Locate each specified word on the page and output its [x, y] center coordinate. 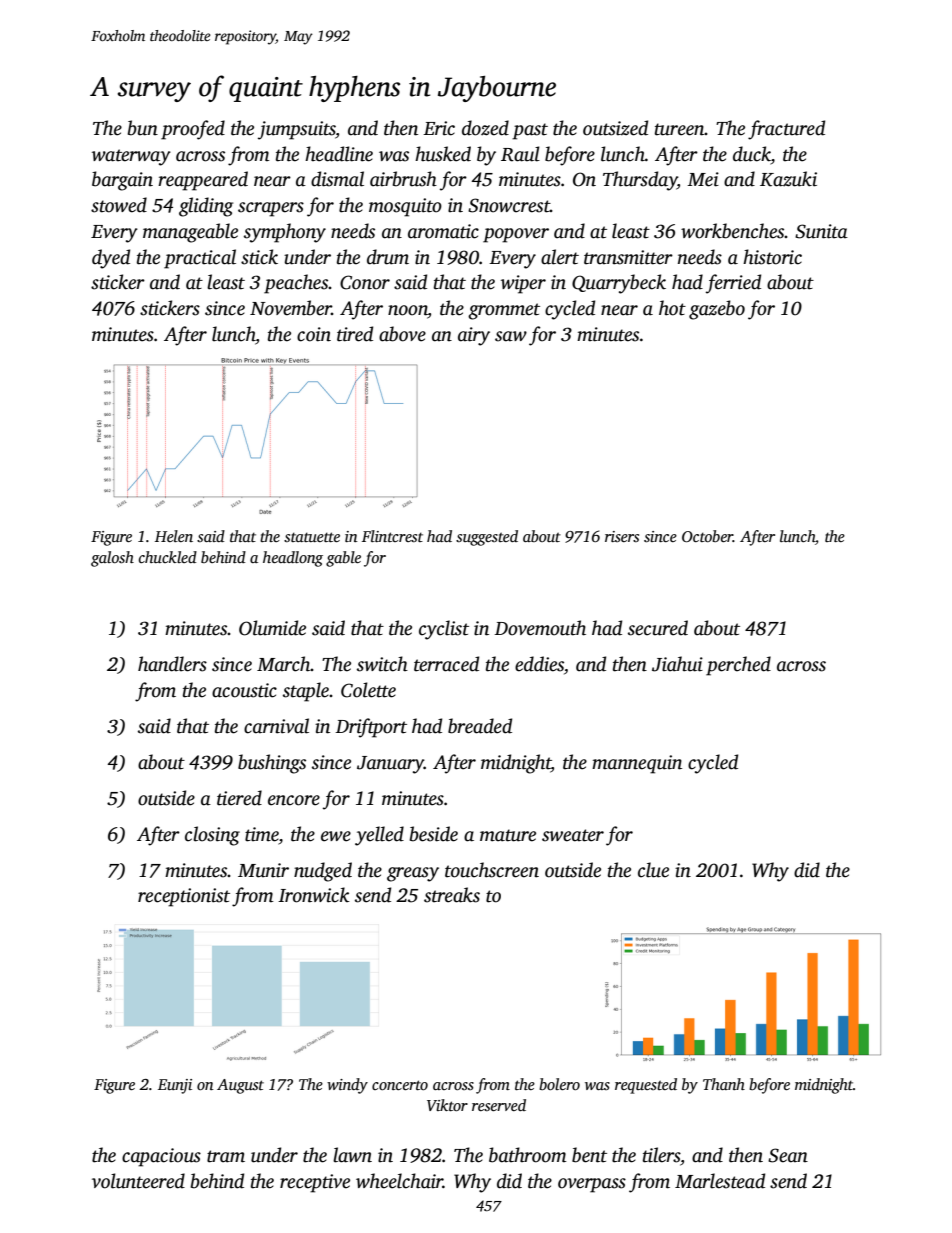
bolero [559, 1084]
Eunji [175, 1086]
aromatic [443, 231]
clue [653, 870]
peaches [296, 284]
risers [622, 536]
